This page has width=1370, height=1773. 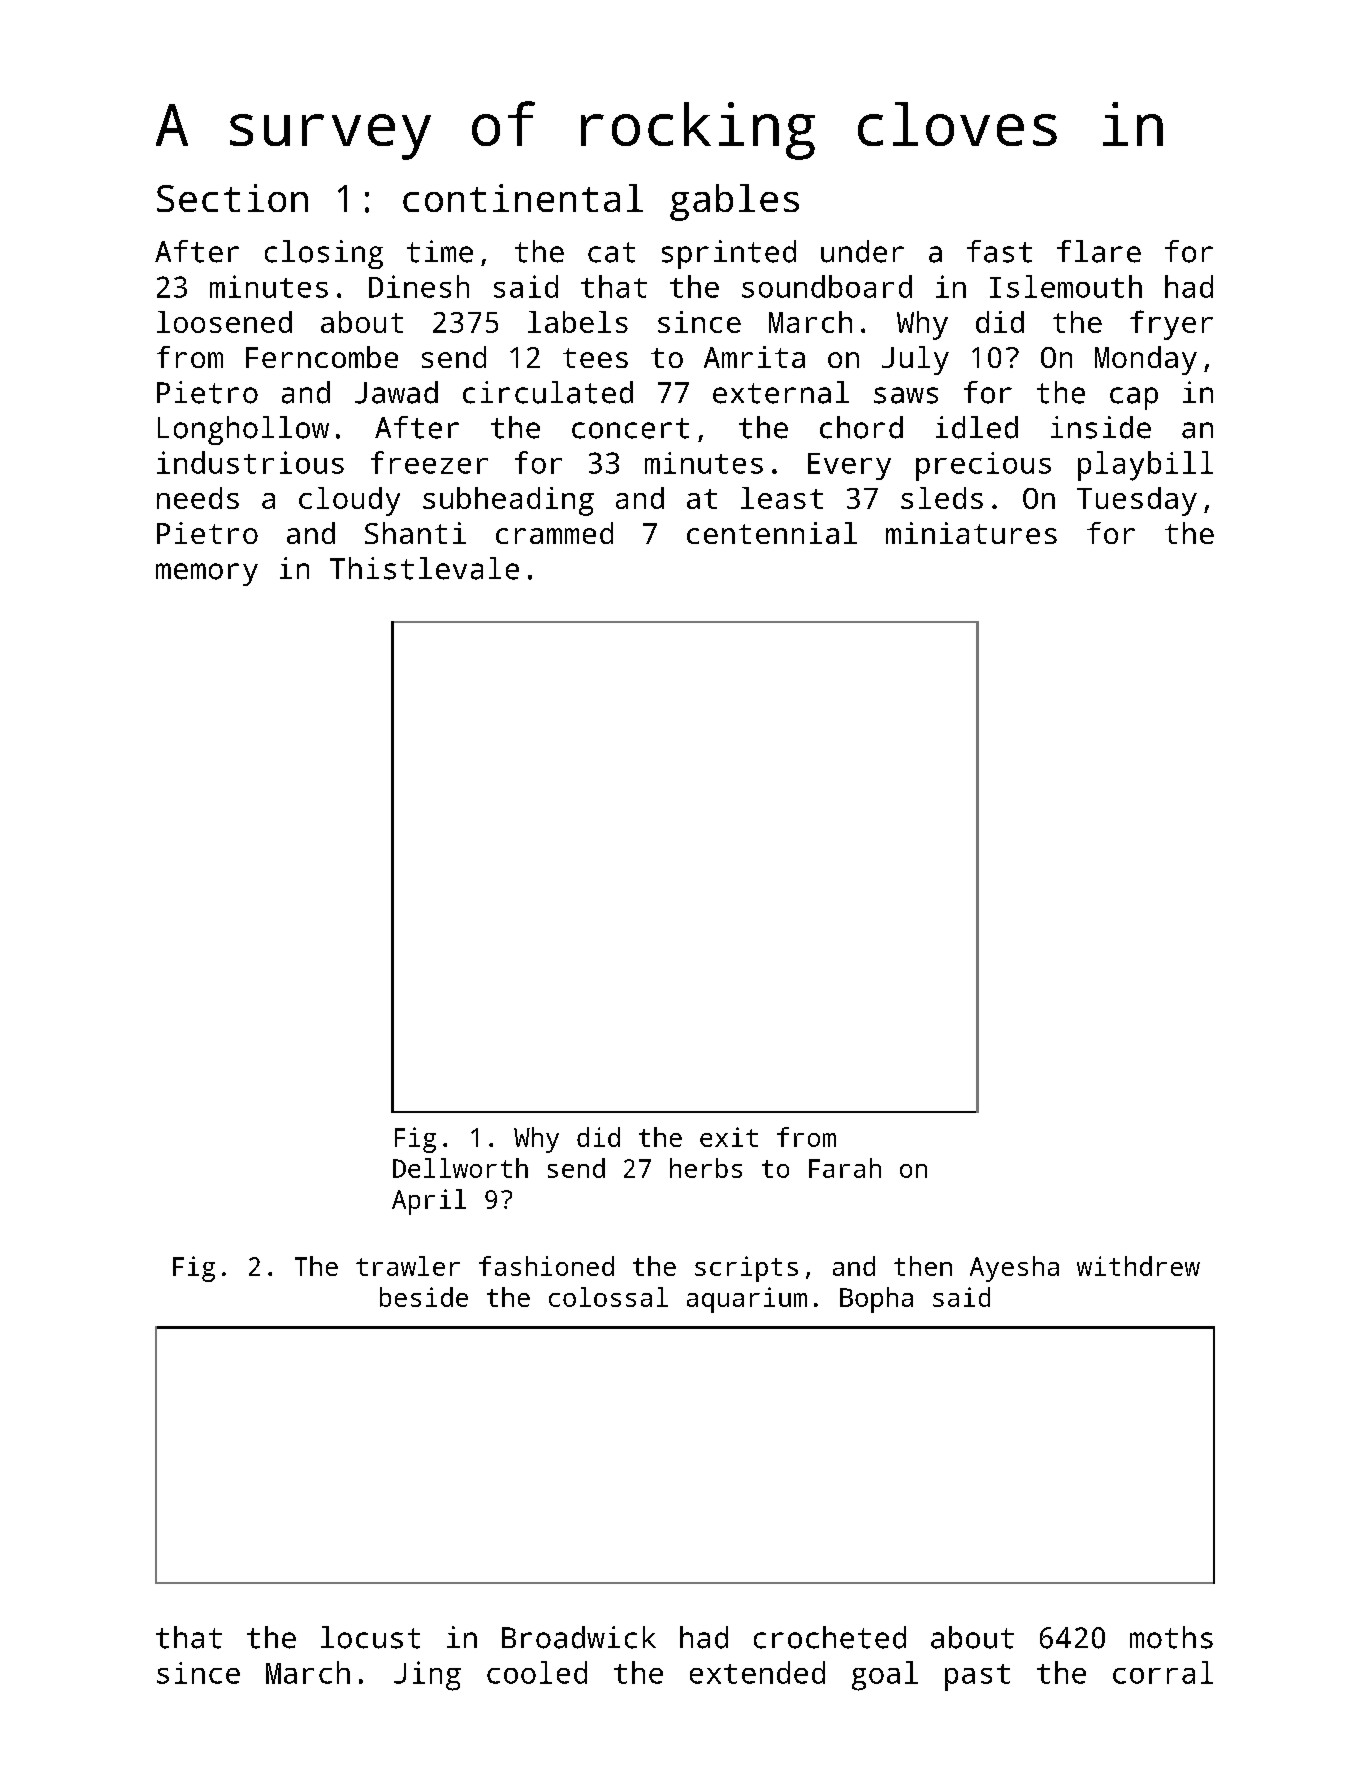 What do you see at coordinates (1014, 1269) in the page?
I see `Ayesha` at bounding box center [1014, 1269].
